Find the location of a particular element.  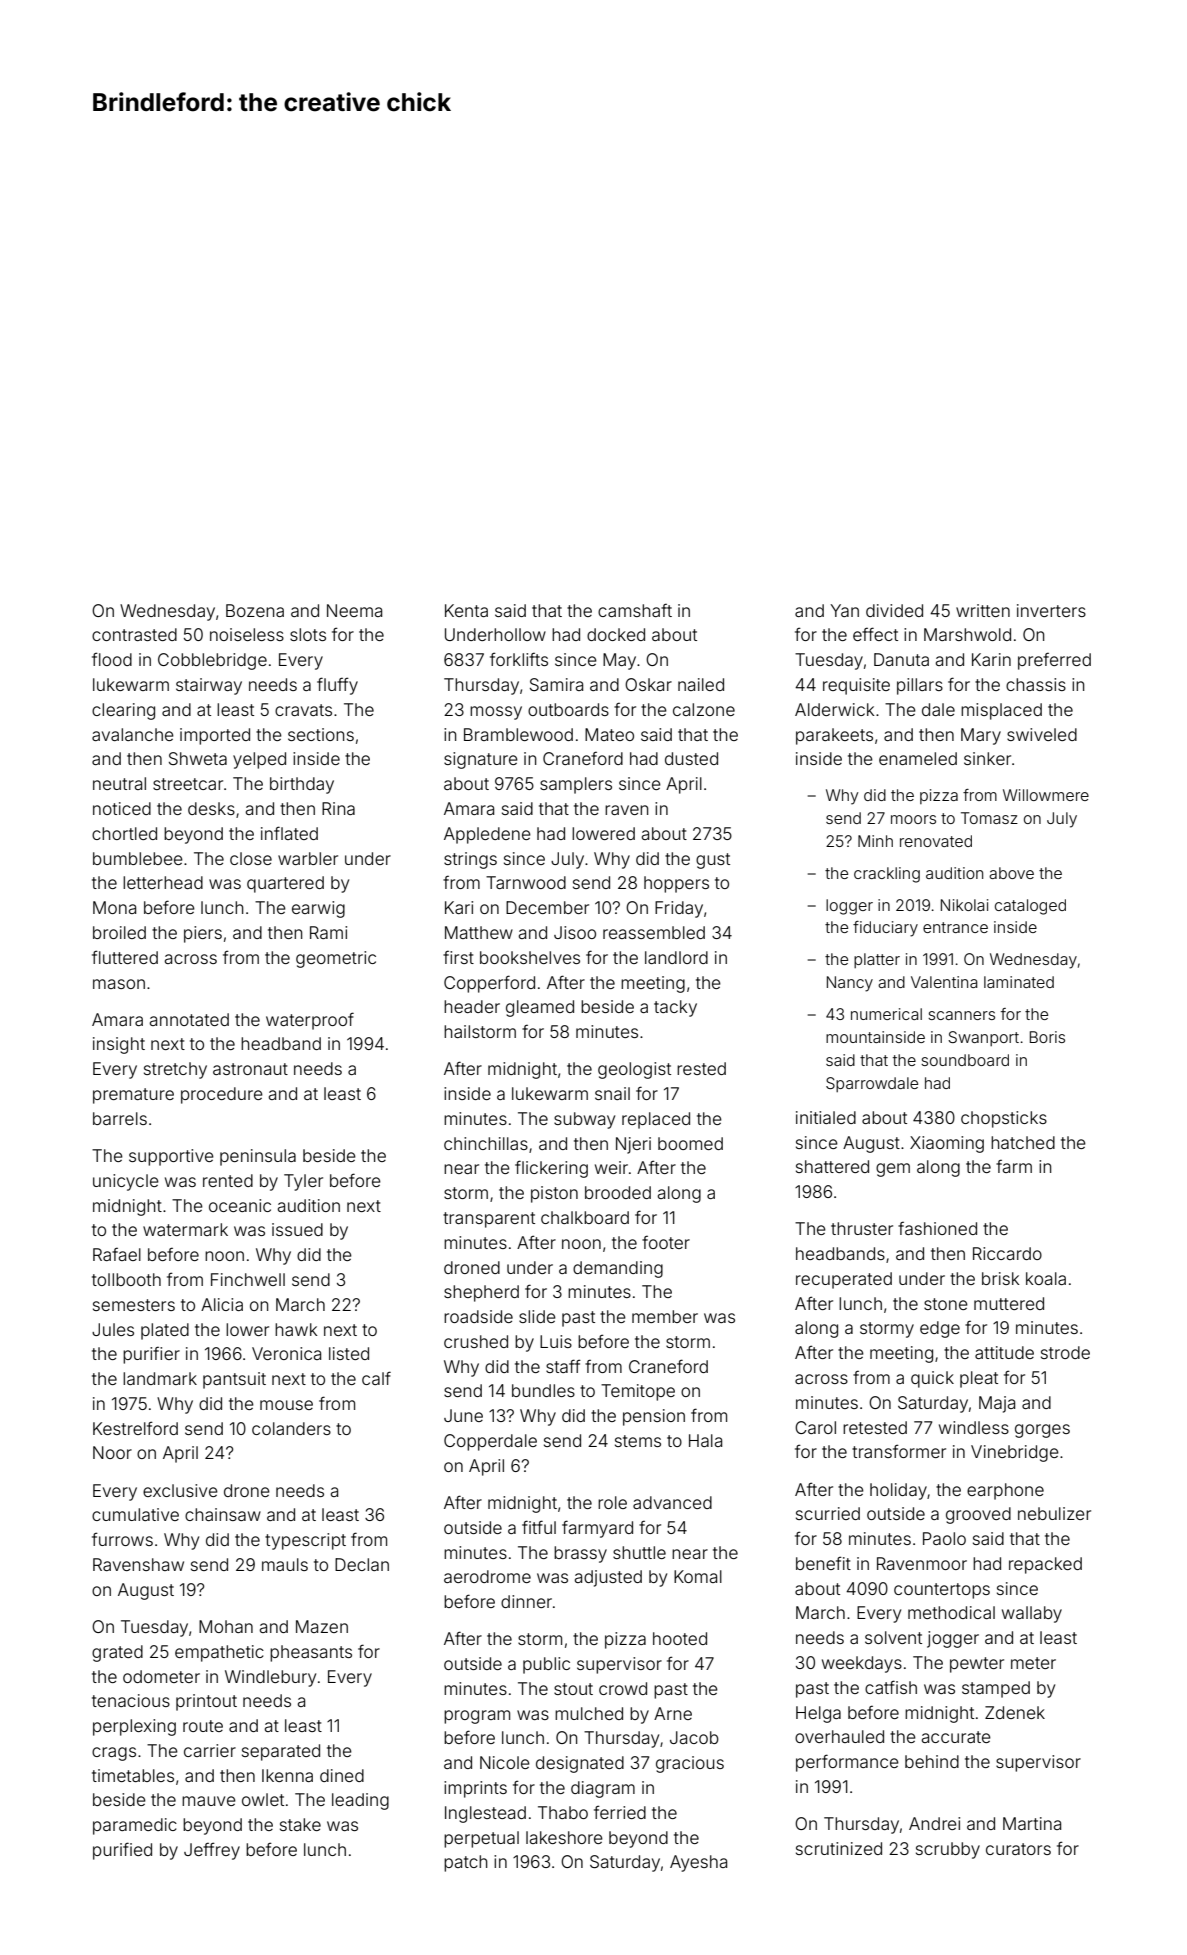

lakeshore is located at coordinates (564, 1837).
